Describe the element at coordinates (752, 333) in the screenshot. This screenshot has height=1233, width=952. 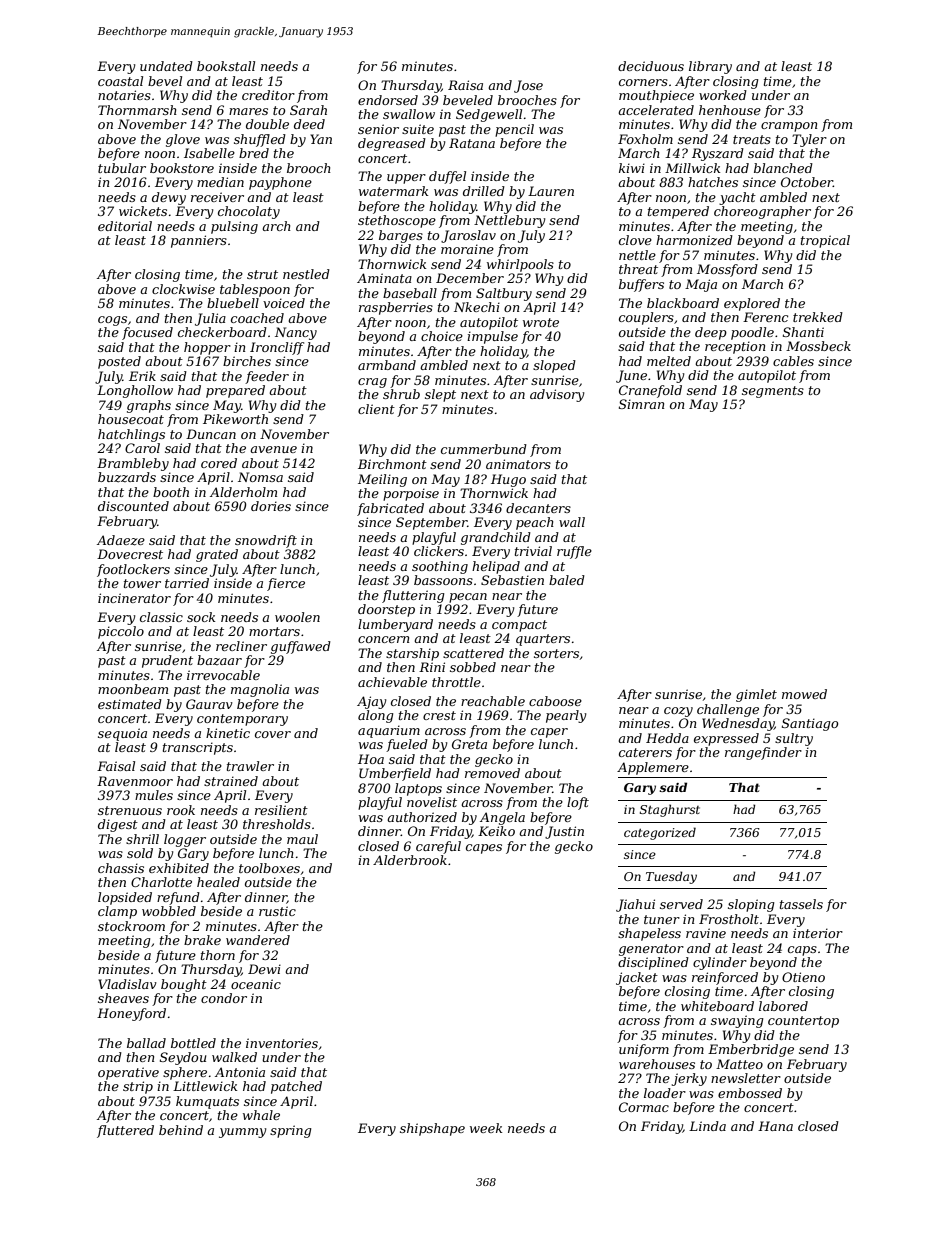
I see `poodle` at that location.
